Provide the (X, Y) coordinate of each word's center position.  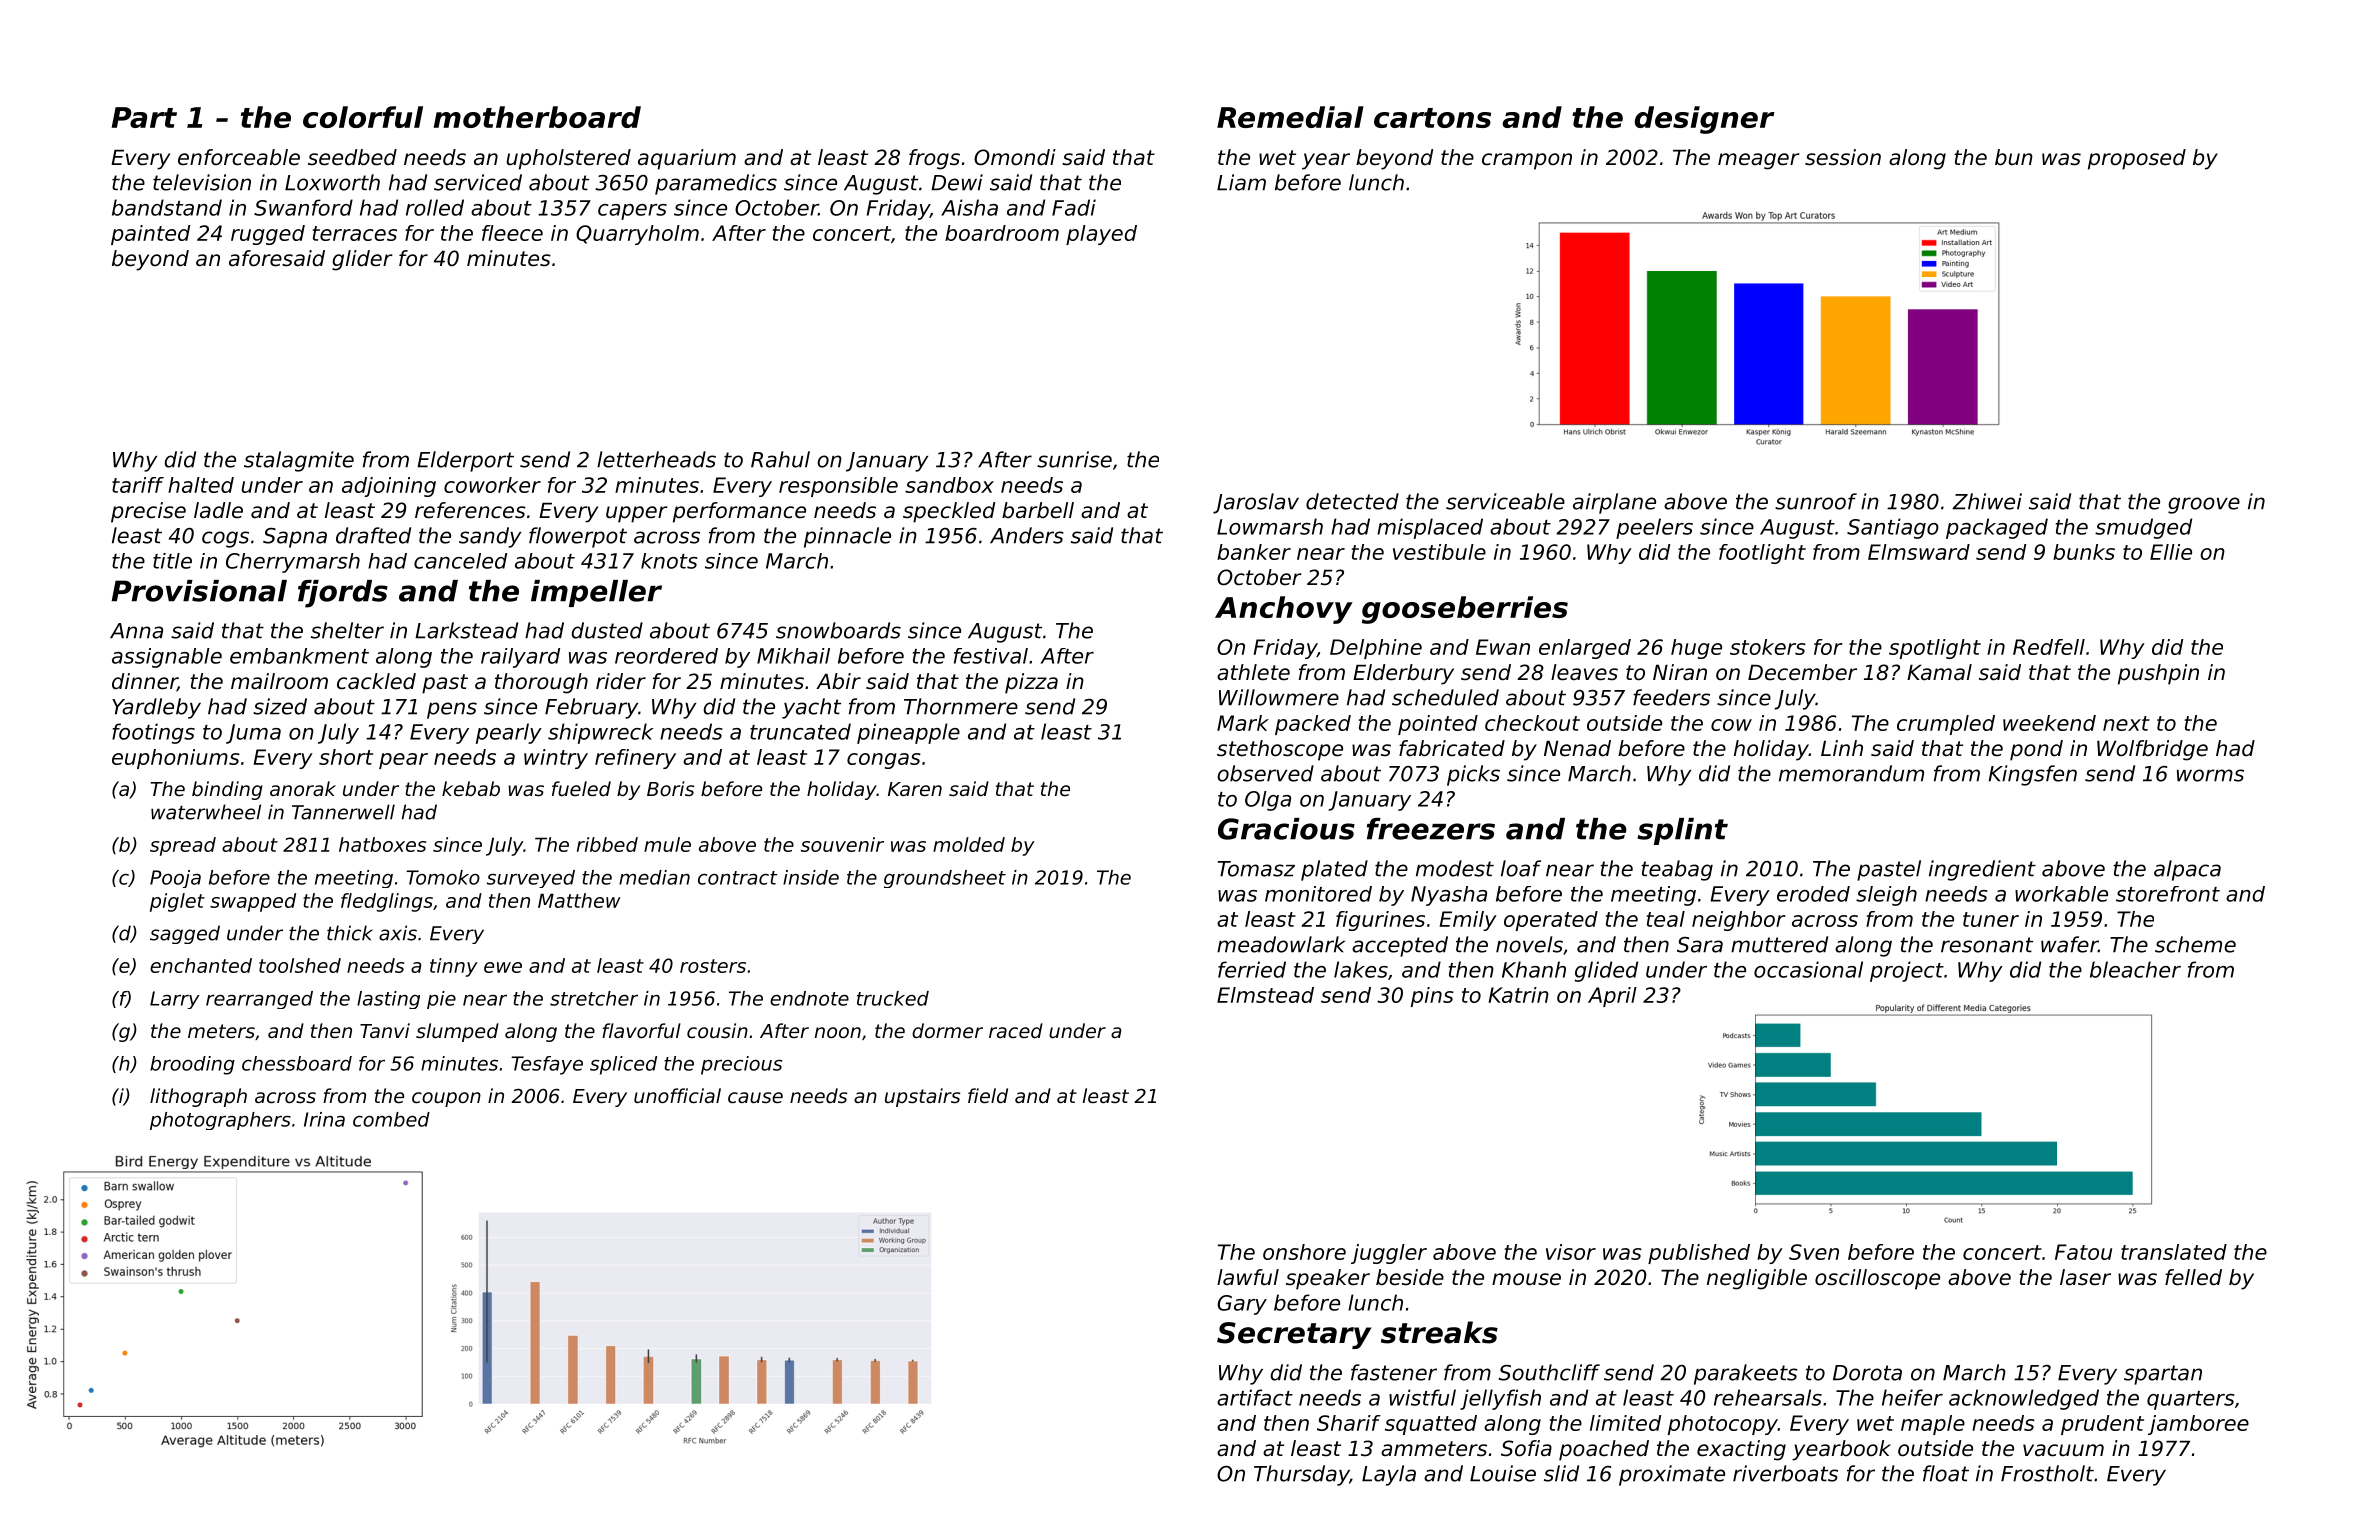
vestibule (1439, 552)
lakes (1361, 969)
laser (2085, 1277)
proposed (2137, 159)
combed (391, 1119)
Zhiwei (1987, 501)
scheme (2195, 944)
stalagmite (299, 461)
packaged (1997, 528)
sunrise (1074, 459)
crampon (1527, 161)
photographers (220, 1121)
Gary (1242, 1305)
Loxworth (332, 182)
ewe (503, 967)
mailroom (279, 681)
